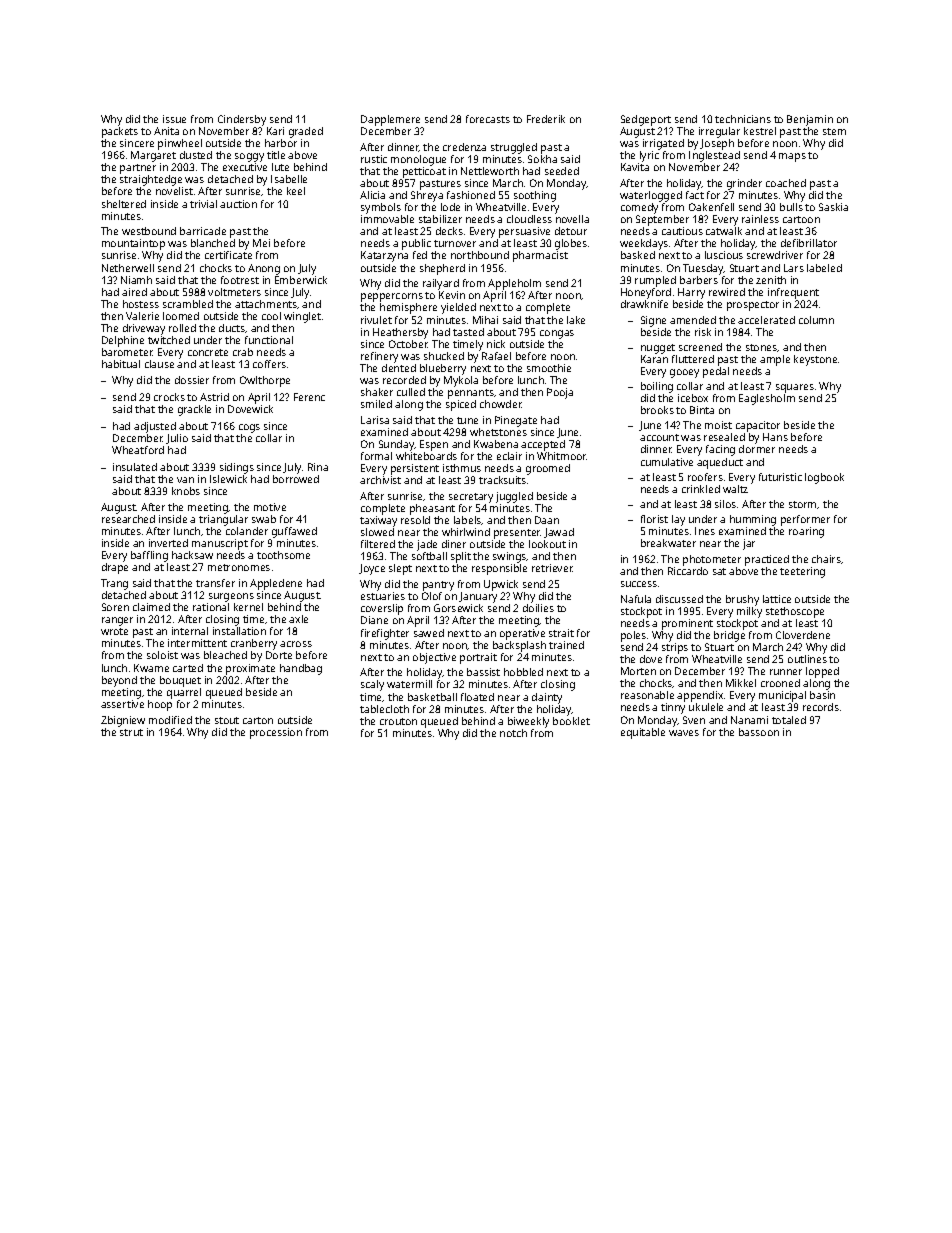 Image resolution: width=952 pixels, height=1233 pixels. What do you see at coordinates (276, 733) in the page?
I see `procession` at bounding box center [276, 733].
